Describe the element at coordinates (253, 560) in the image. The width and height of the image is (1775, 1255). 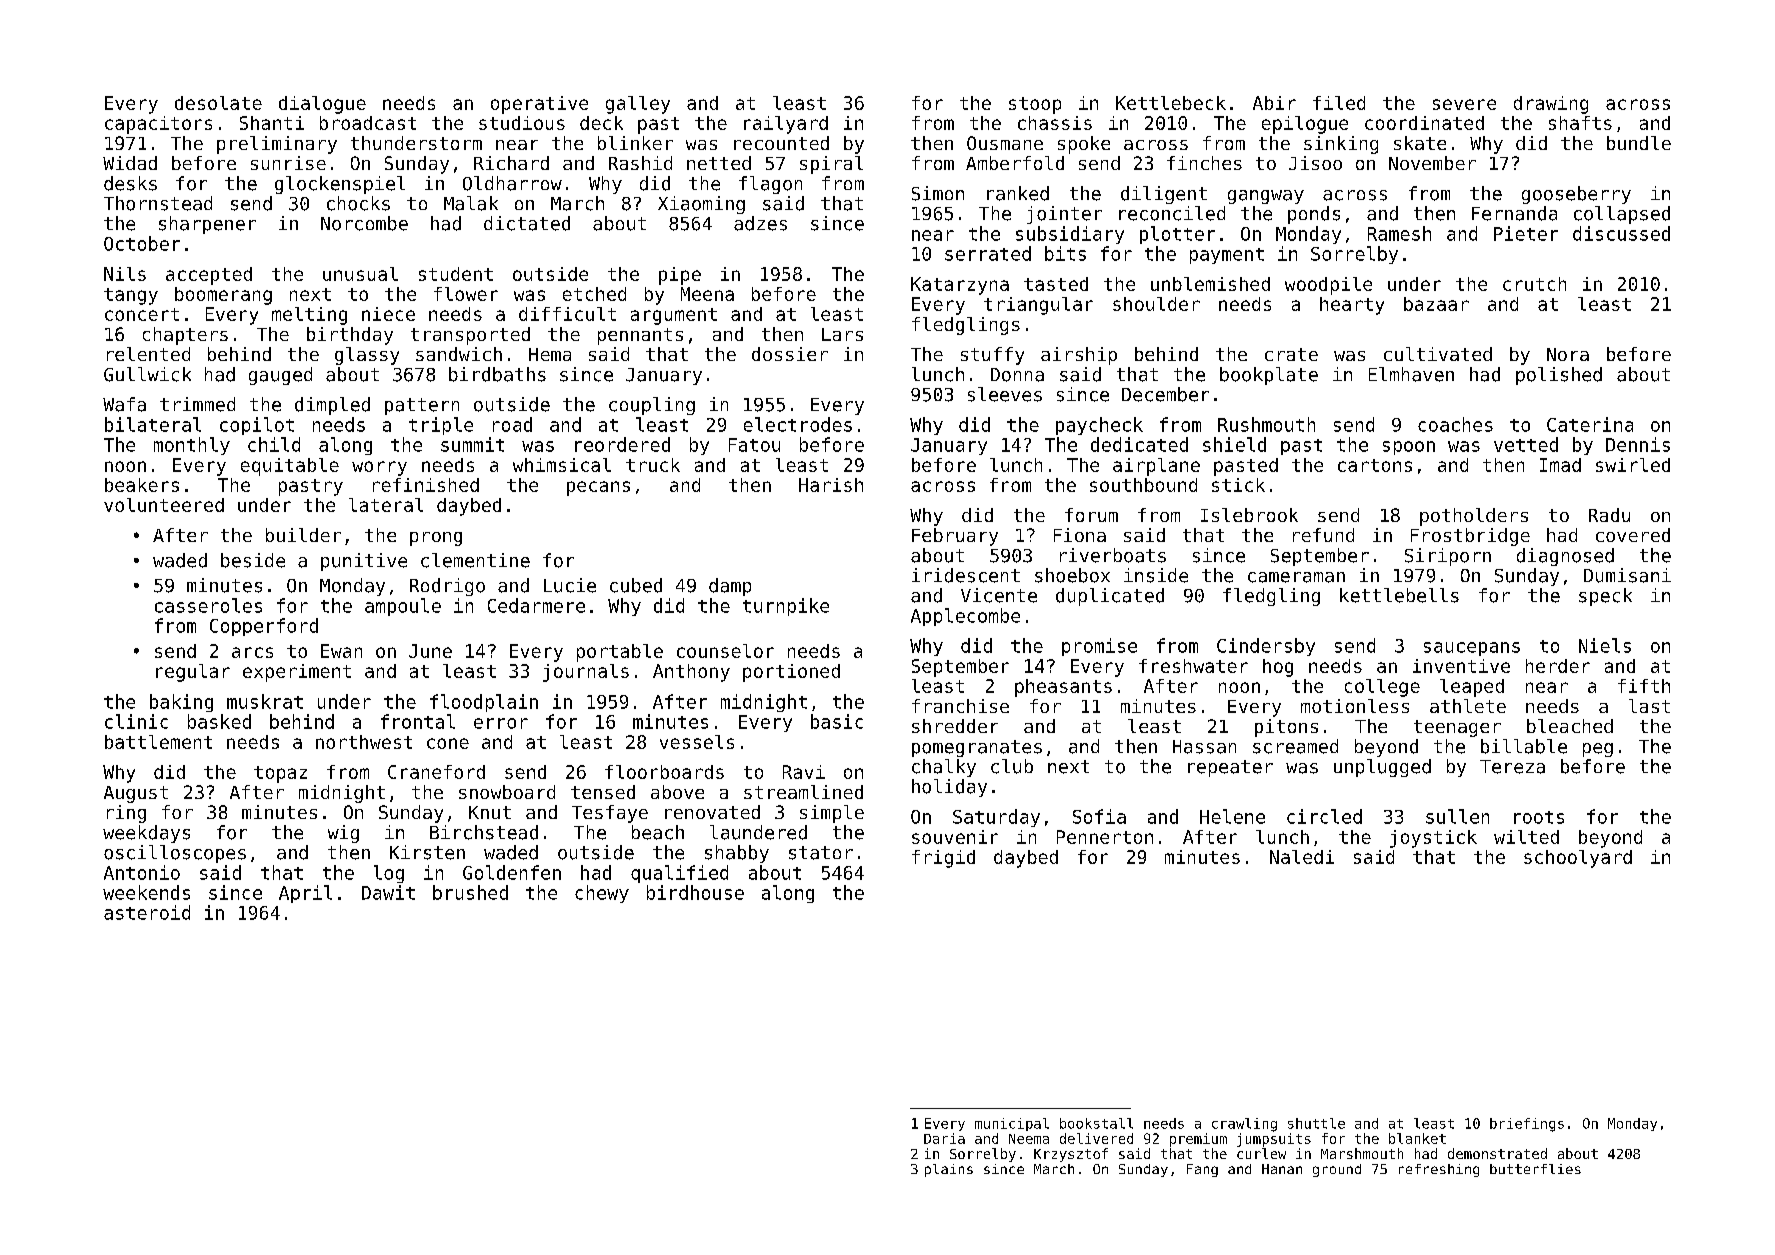
I see `beside` at that location.
